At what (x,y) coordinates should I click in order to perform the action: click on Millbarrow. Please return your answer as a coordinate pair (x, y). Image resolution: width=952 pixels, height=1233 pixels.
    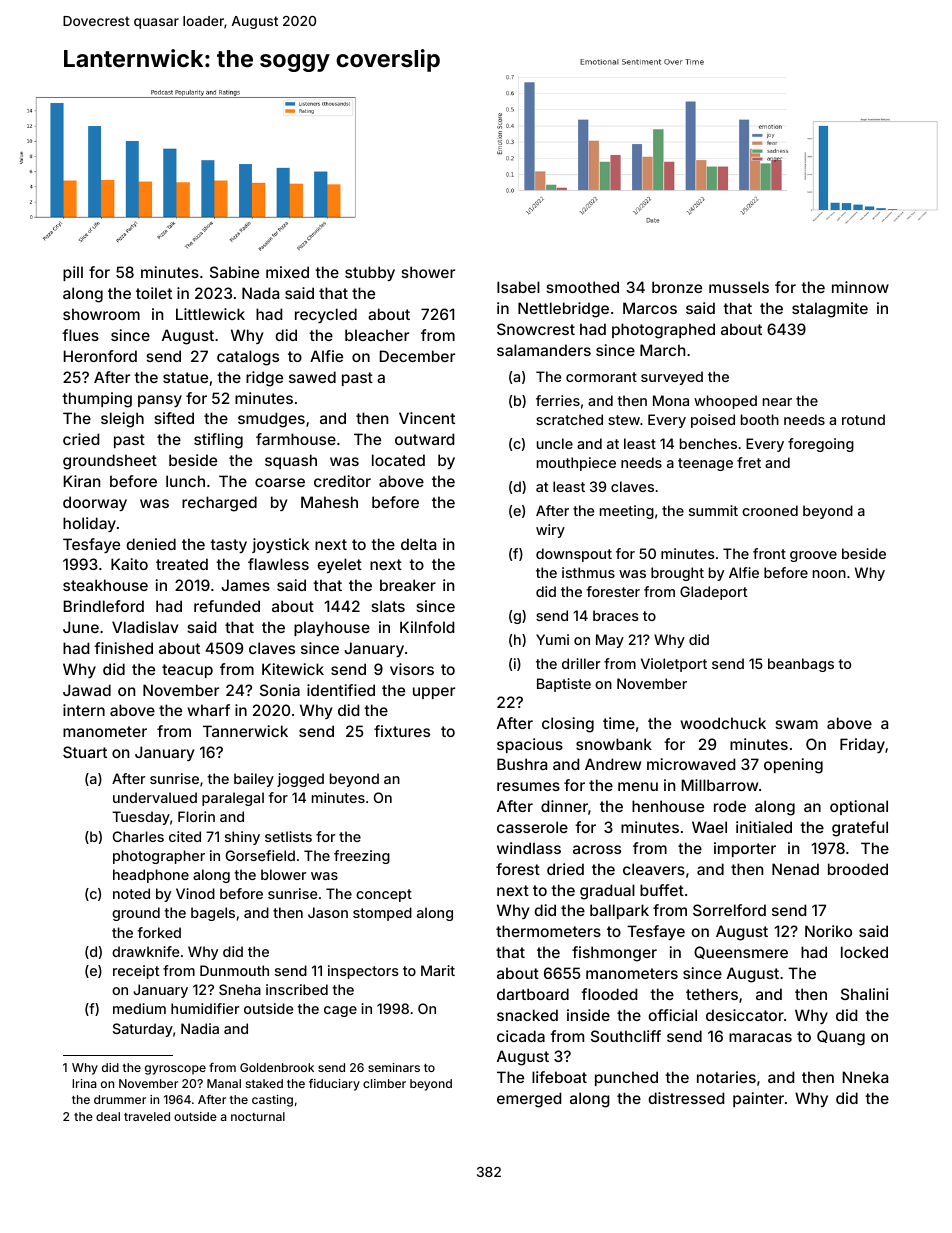
    Looking at the image, I should click on (720, 785).
